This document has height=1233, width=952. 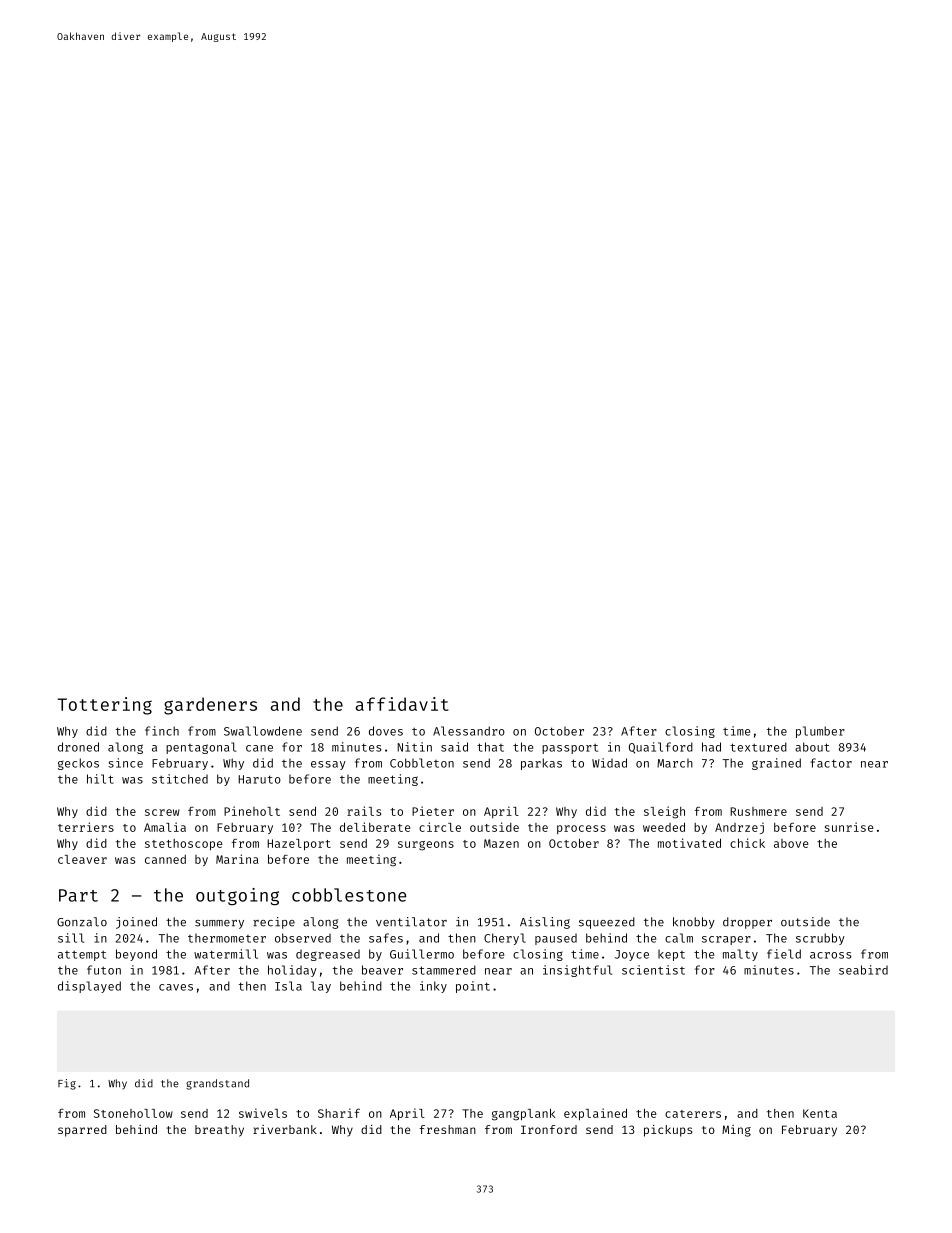 I want to click on Ming, so click(x=736, y=1131).
